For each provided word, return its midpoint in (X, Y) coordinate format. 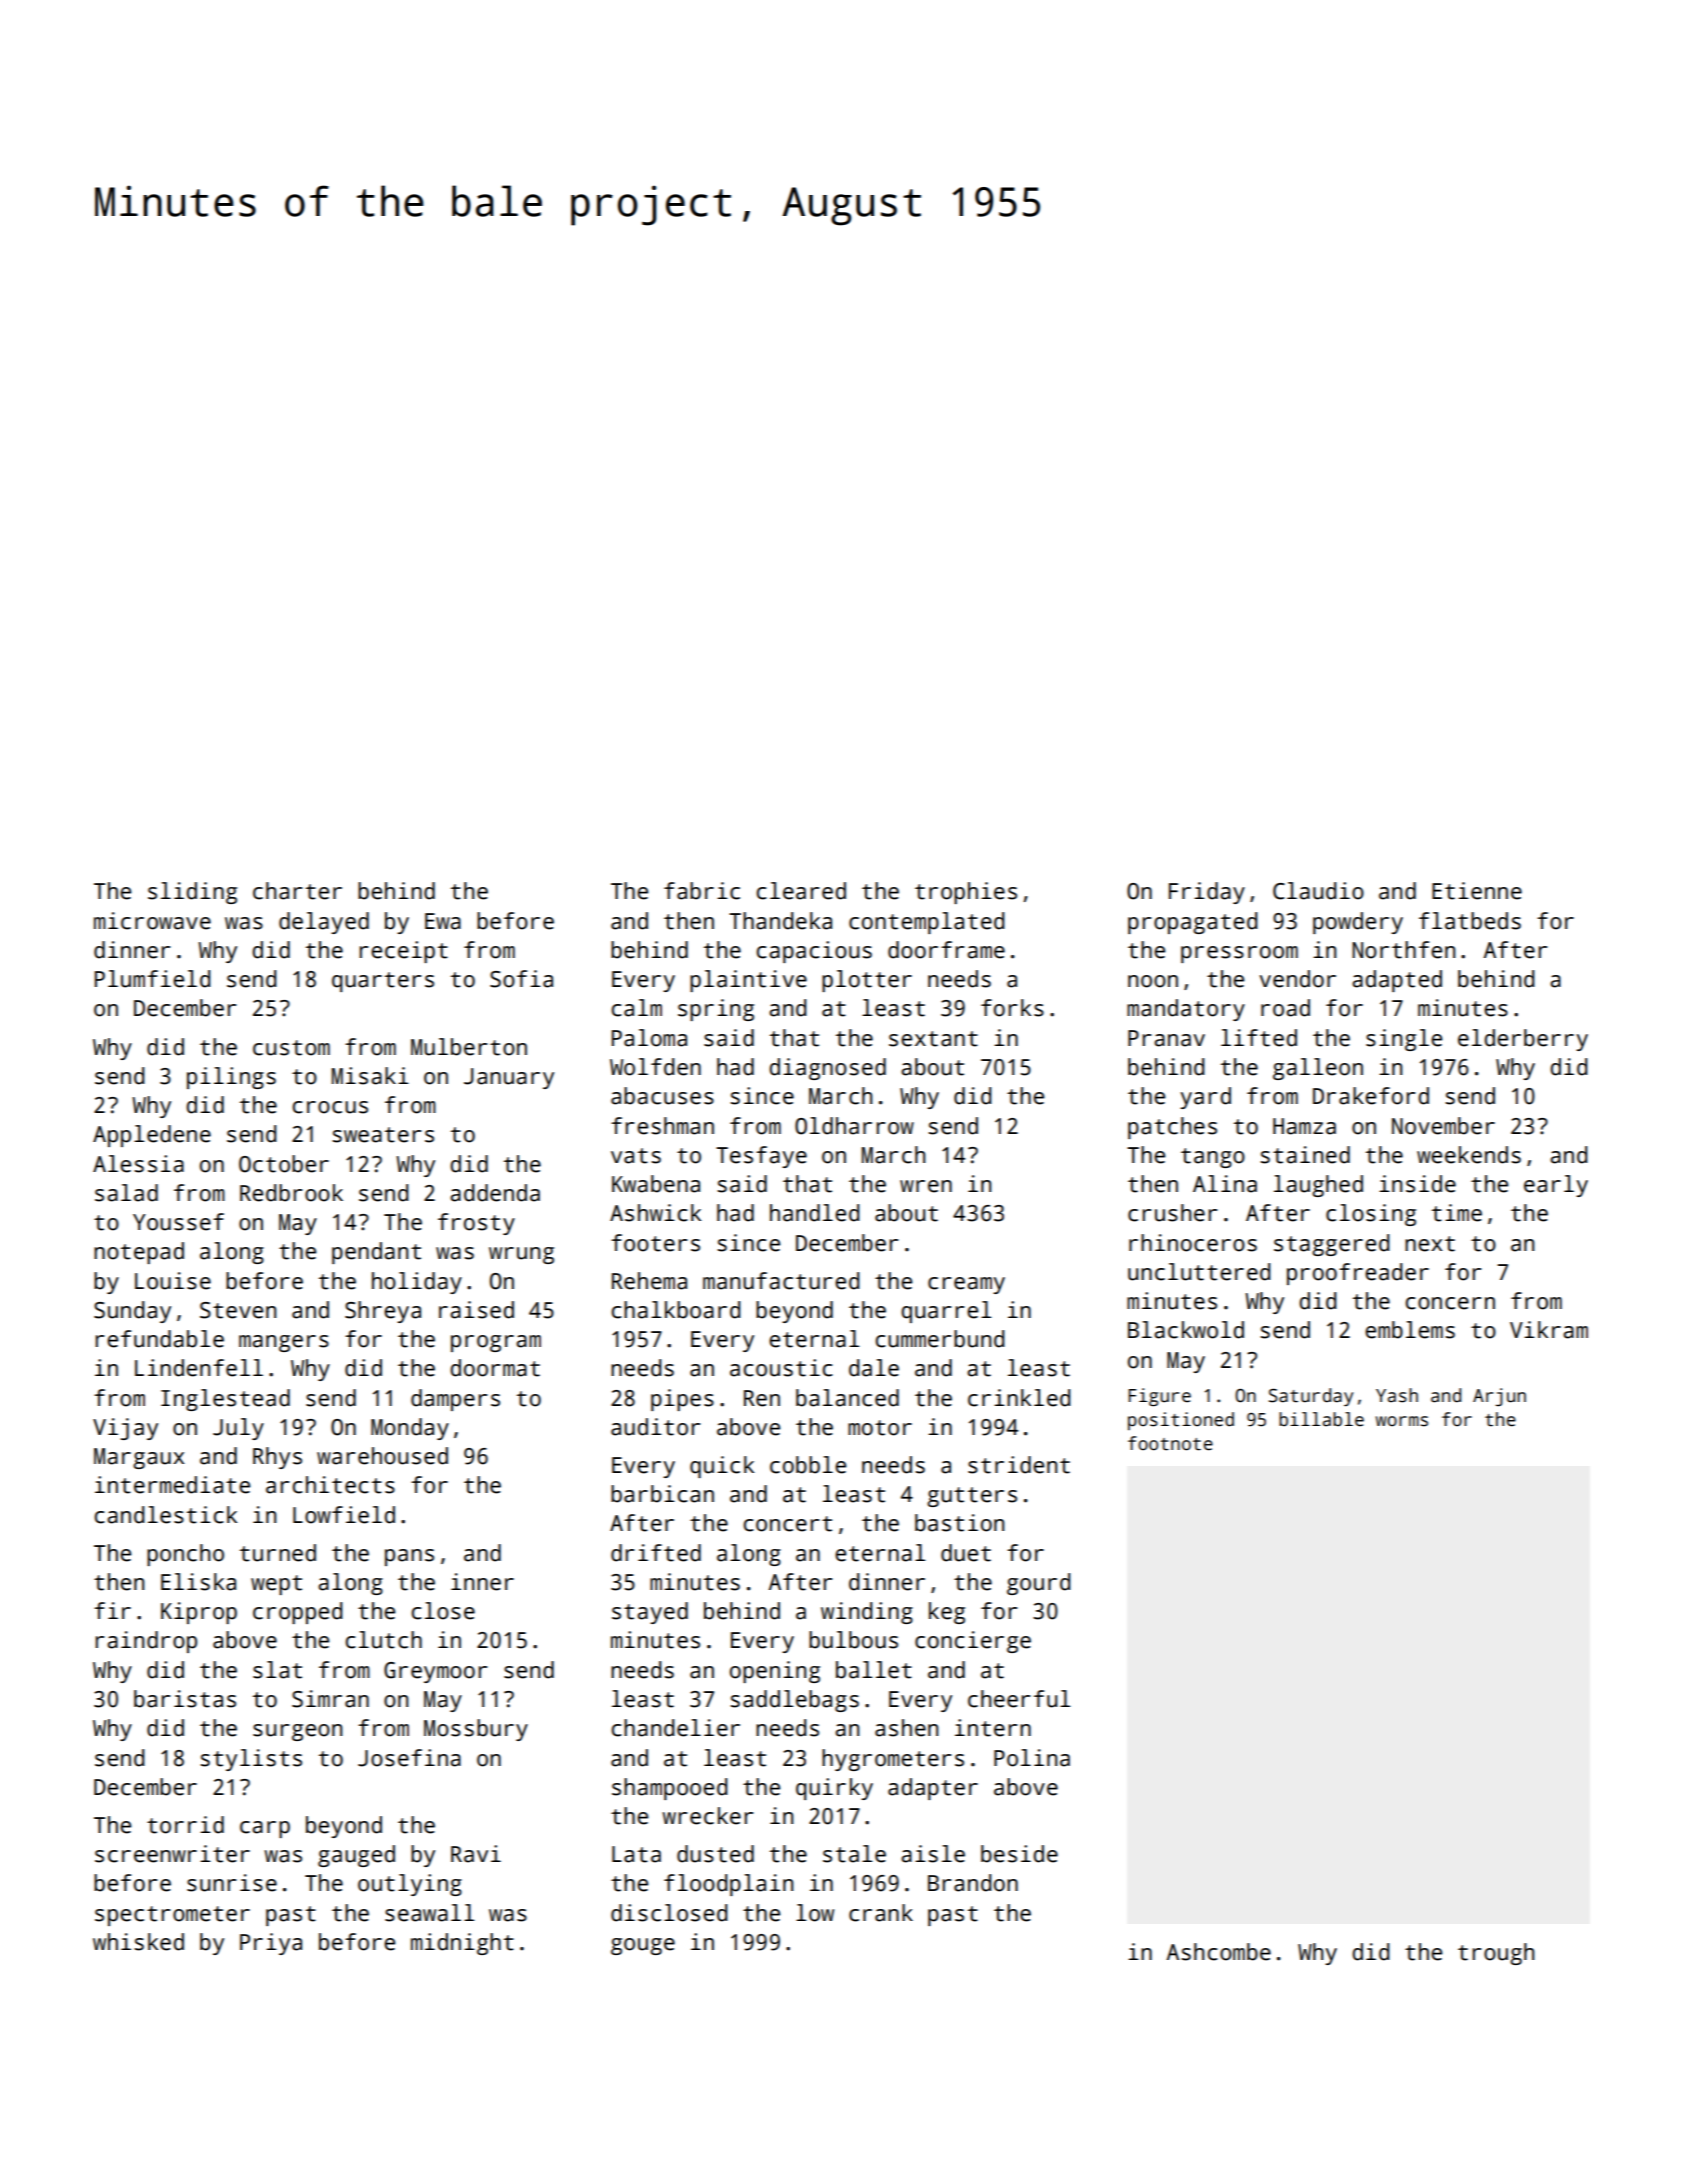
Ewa (443, 921)
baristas (185, 1699)
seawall (429, 1913)
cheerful (1019, 1699)
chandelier (676, 1728)
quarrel (946, 1312)
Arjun (1499, 1397)
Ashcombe (1219, 1952)
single (1404, 1040)
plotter (867, 981)
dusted (715, 1854)
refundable (160, 1339)
